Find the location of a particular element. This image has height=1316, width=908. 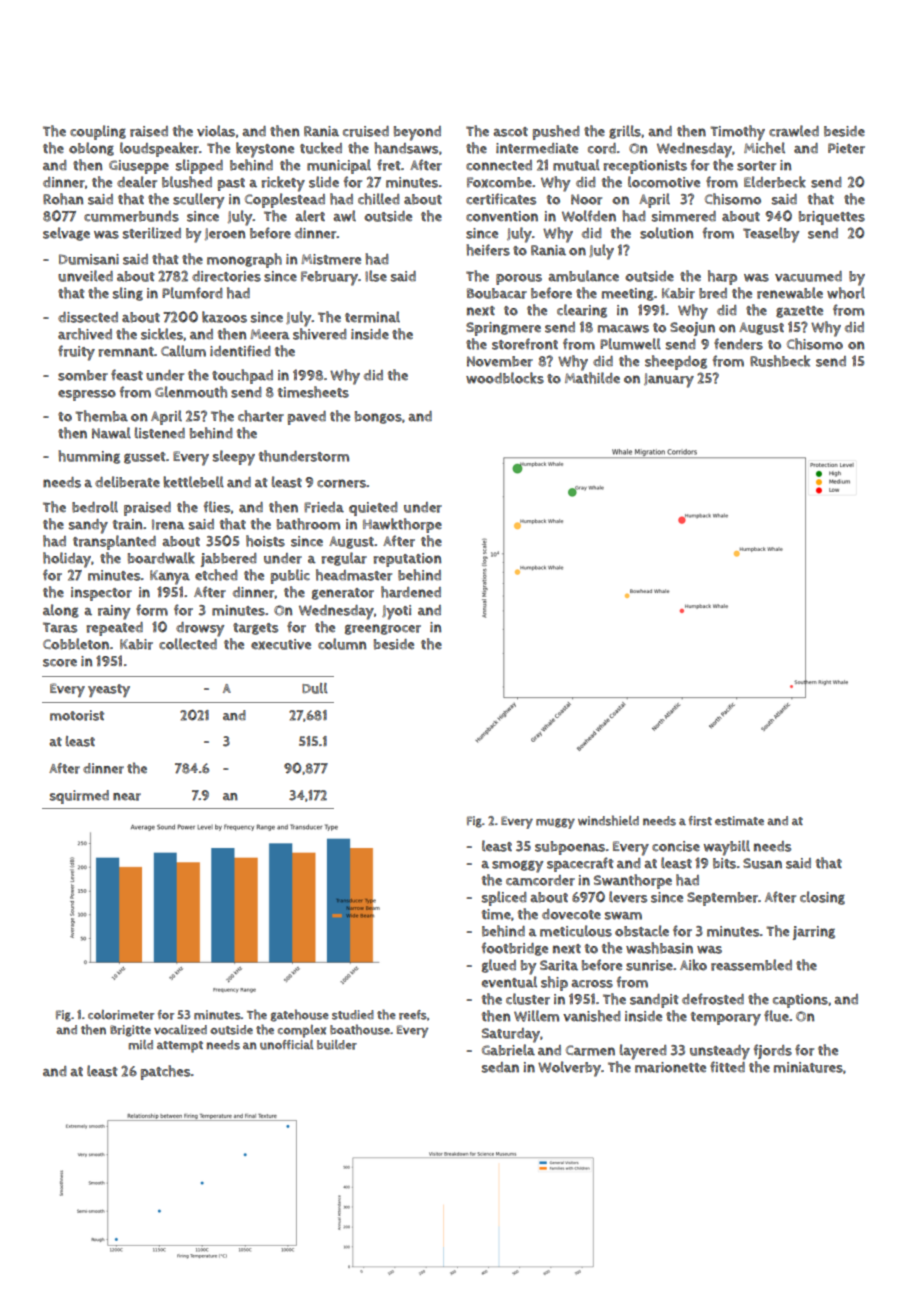

Brigitte is located at coordinates (130, 1031).
